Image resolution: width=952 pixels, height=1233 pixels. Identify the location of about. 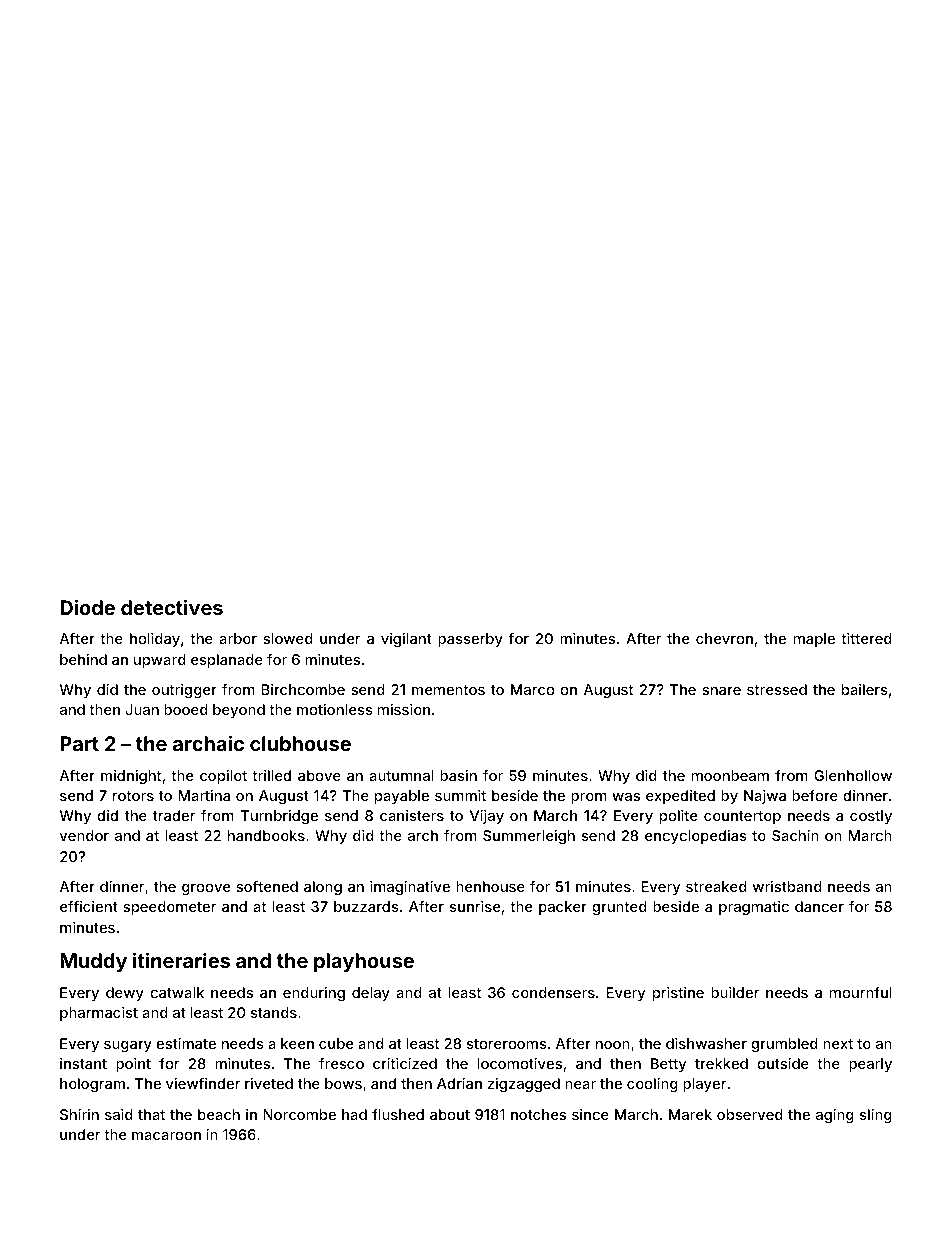
(450, 1114).
